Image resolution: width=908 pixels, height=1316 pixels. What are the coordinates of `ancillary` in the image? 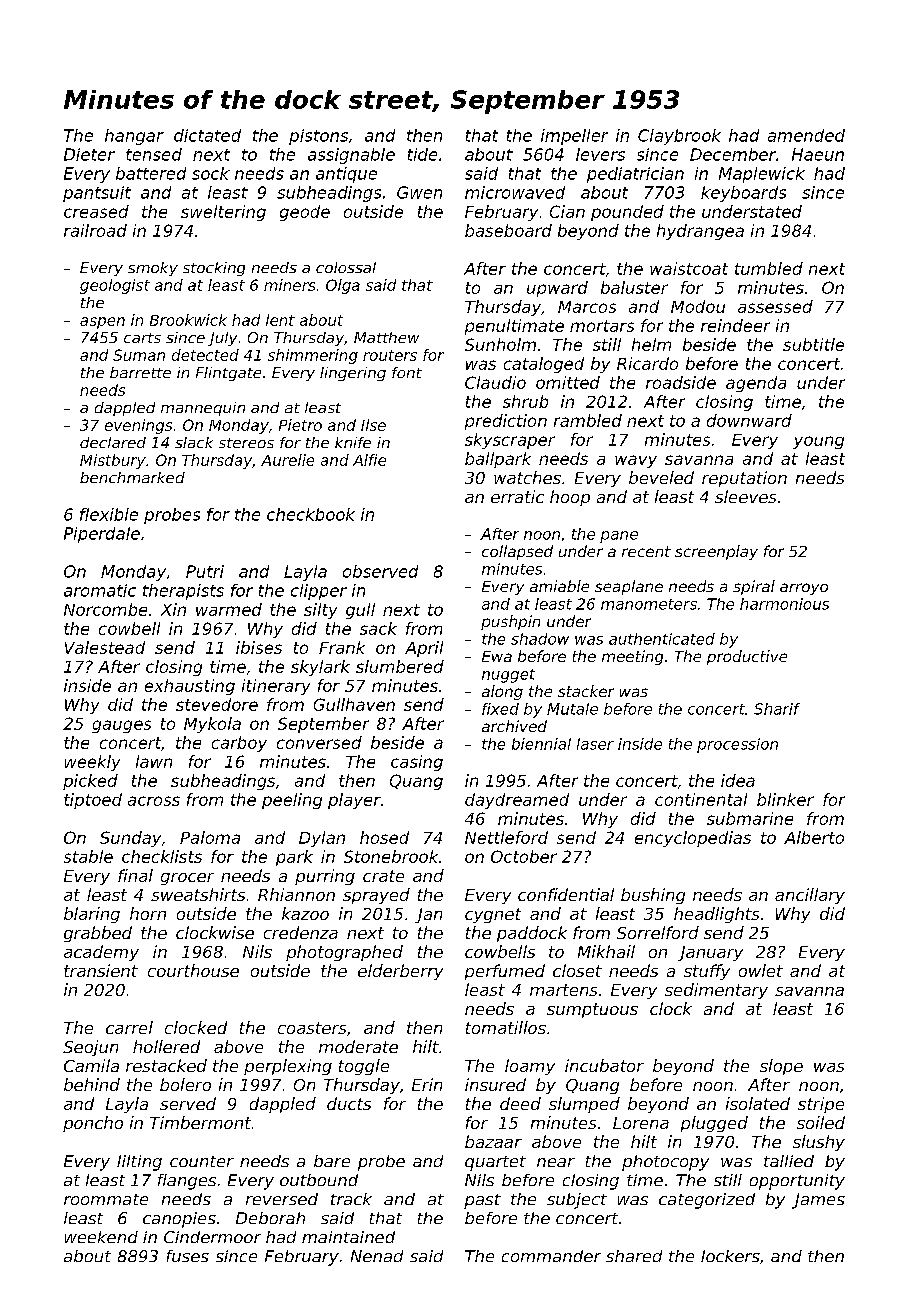 It's located at (810, 896).
